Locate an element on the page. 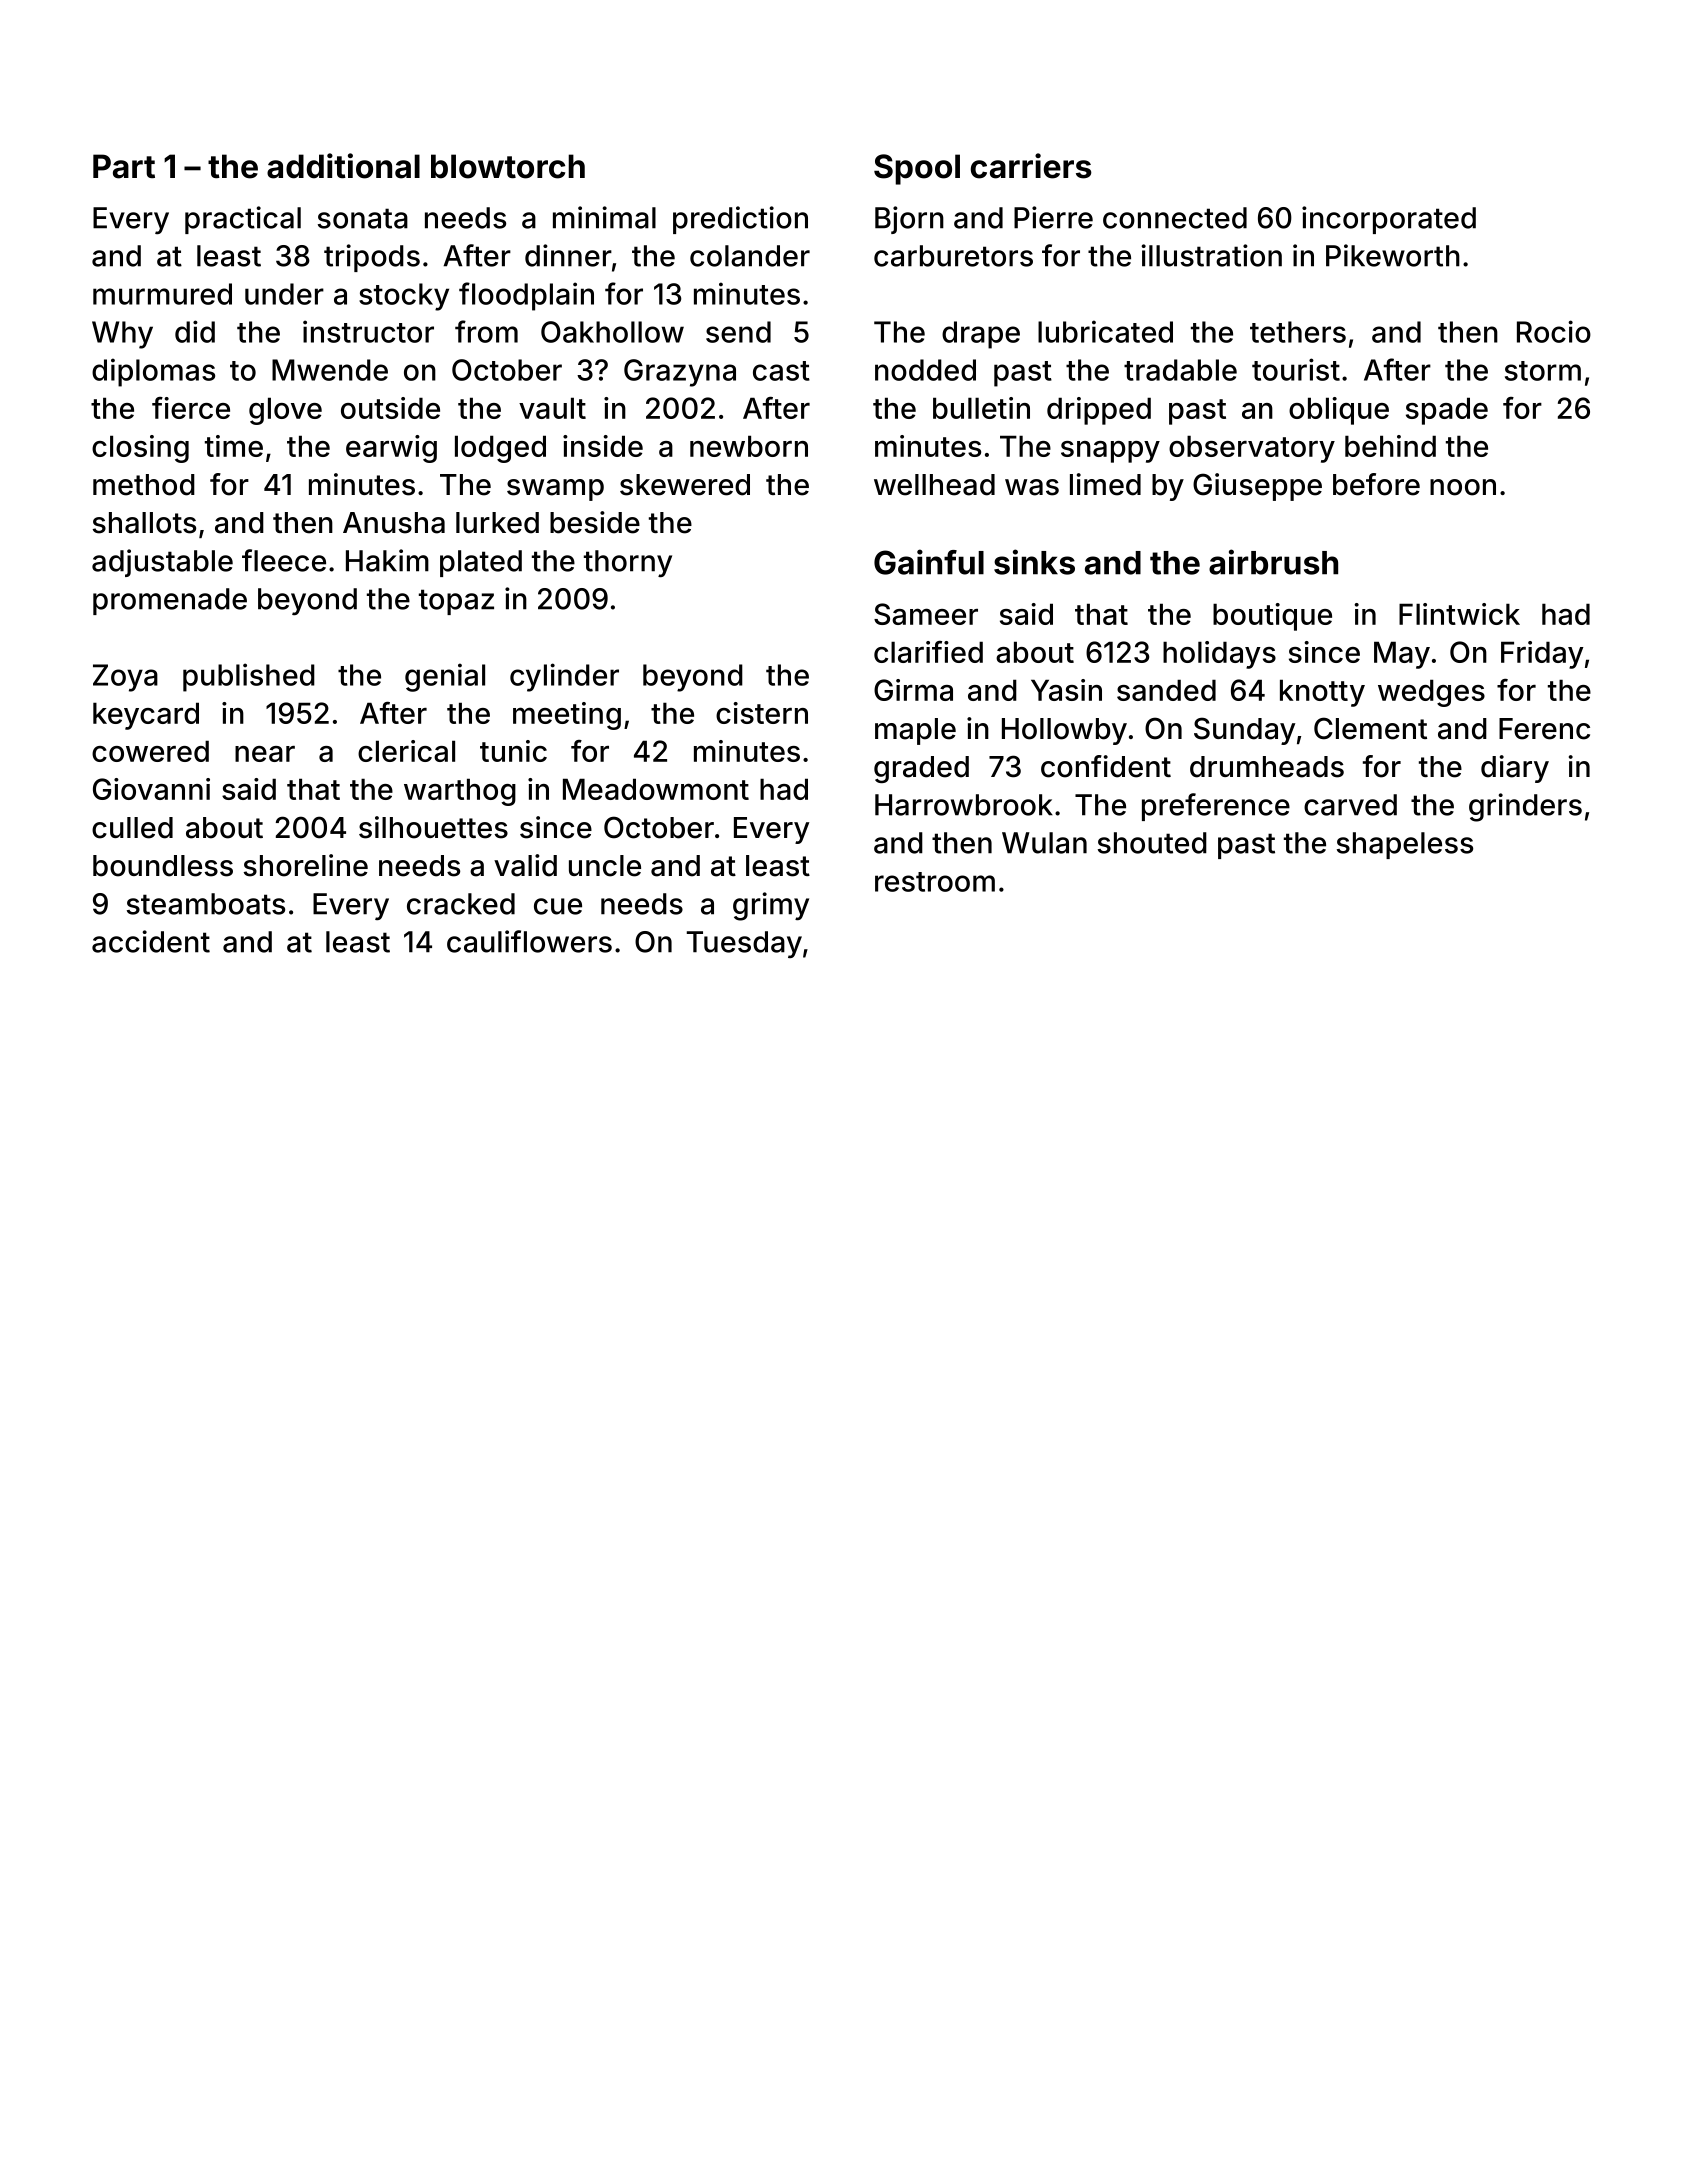 The image size is (1683, 2178). tripods is located at coordinates (372, 258).
